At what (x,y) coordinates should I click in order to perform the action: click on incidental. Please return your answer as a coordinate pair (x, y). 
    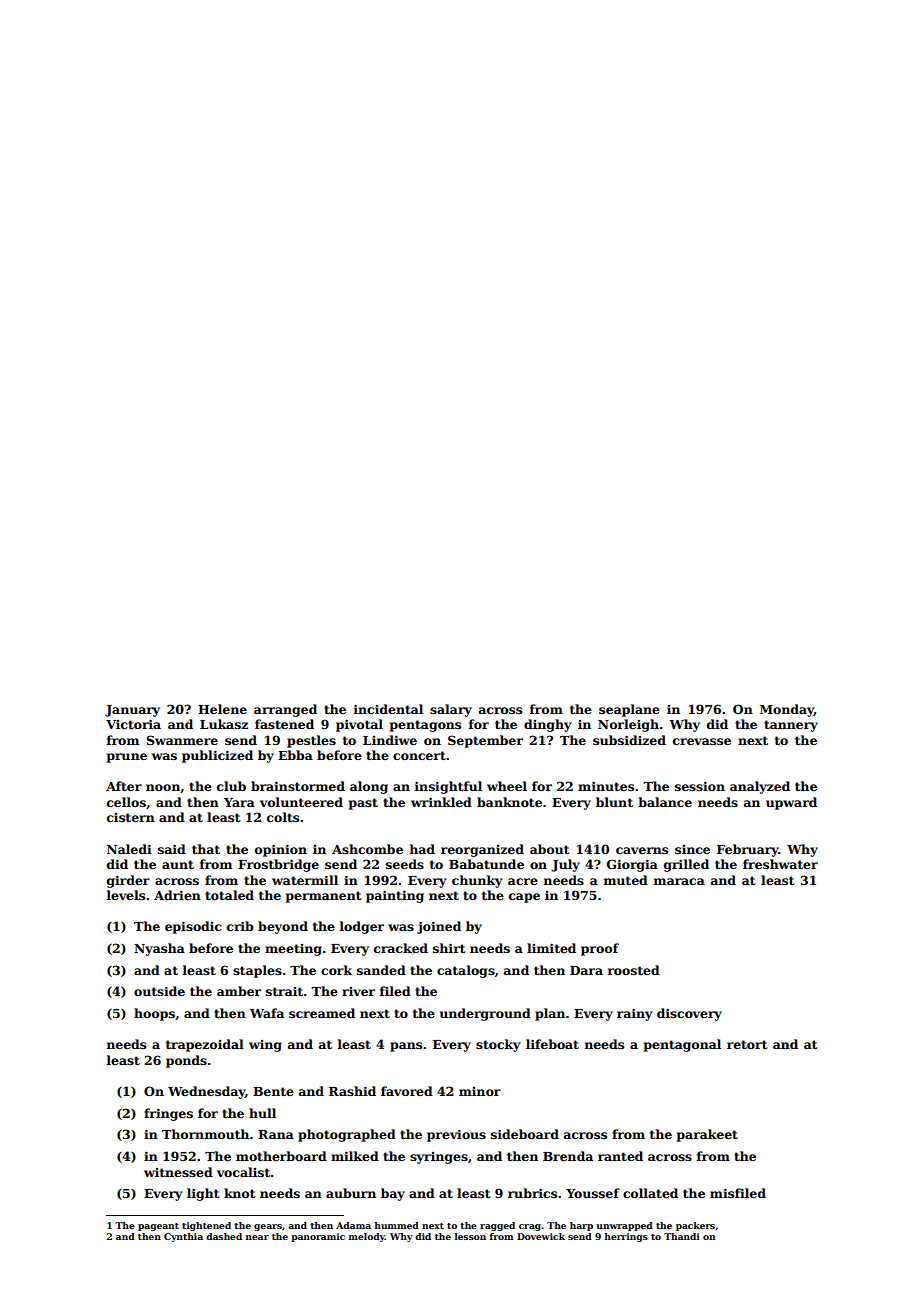
    Looking at the image, I should click on (388, 709).
